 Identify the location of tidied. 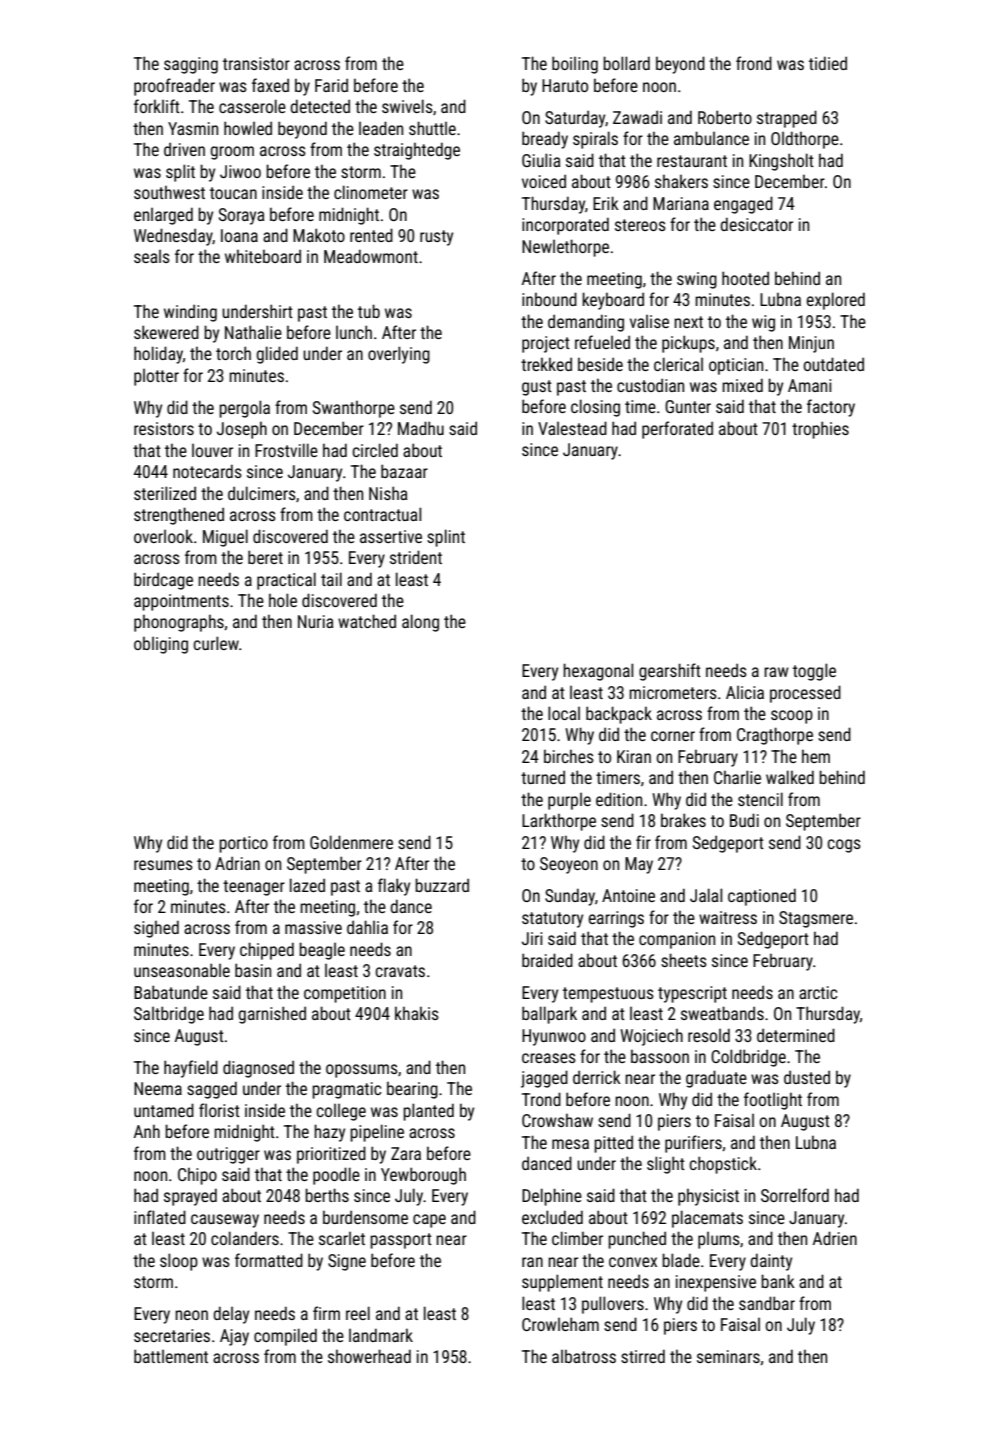
(828, 63).
